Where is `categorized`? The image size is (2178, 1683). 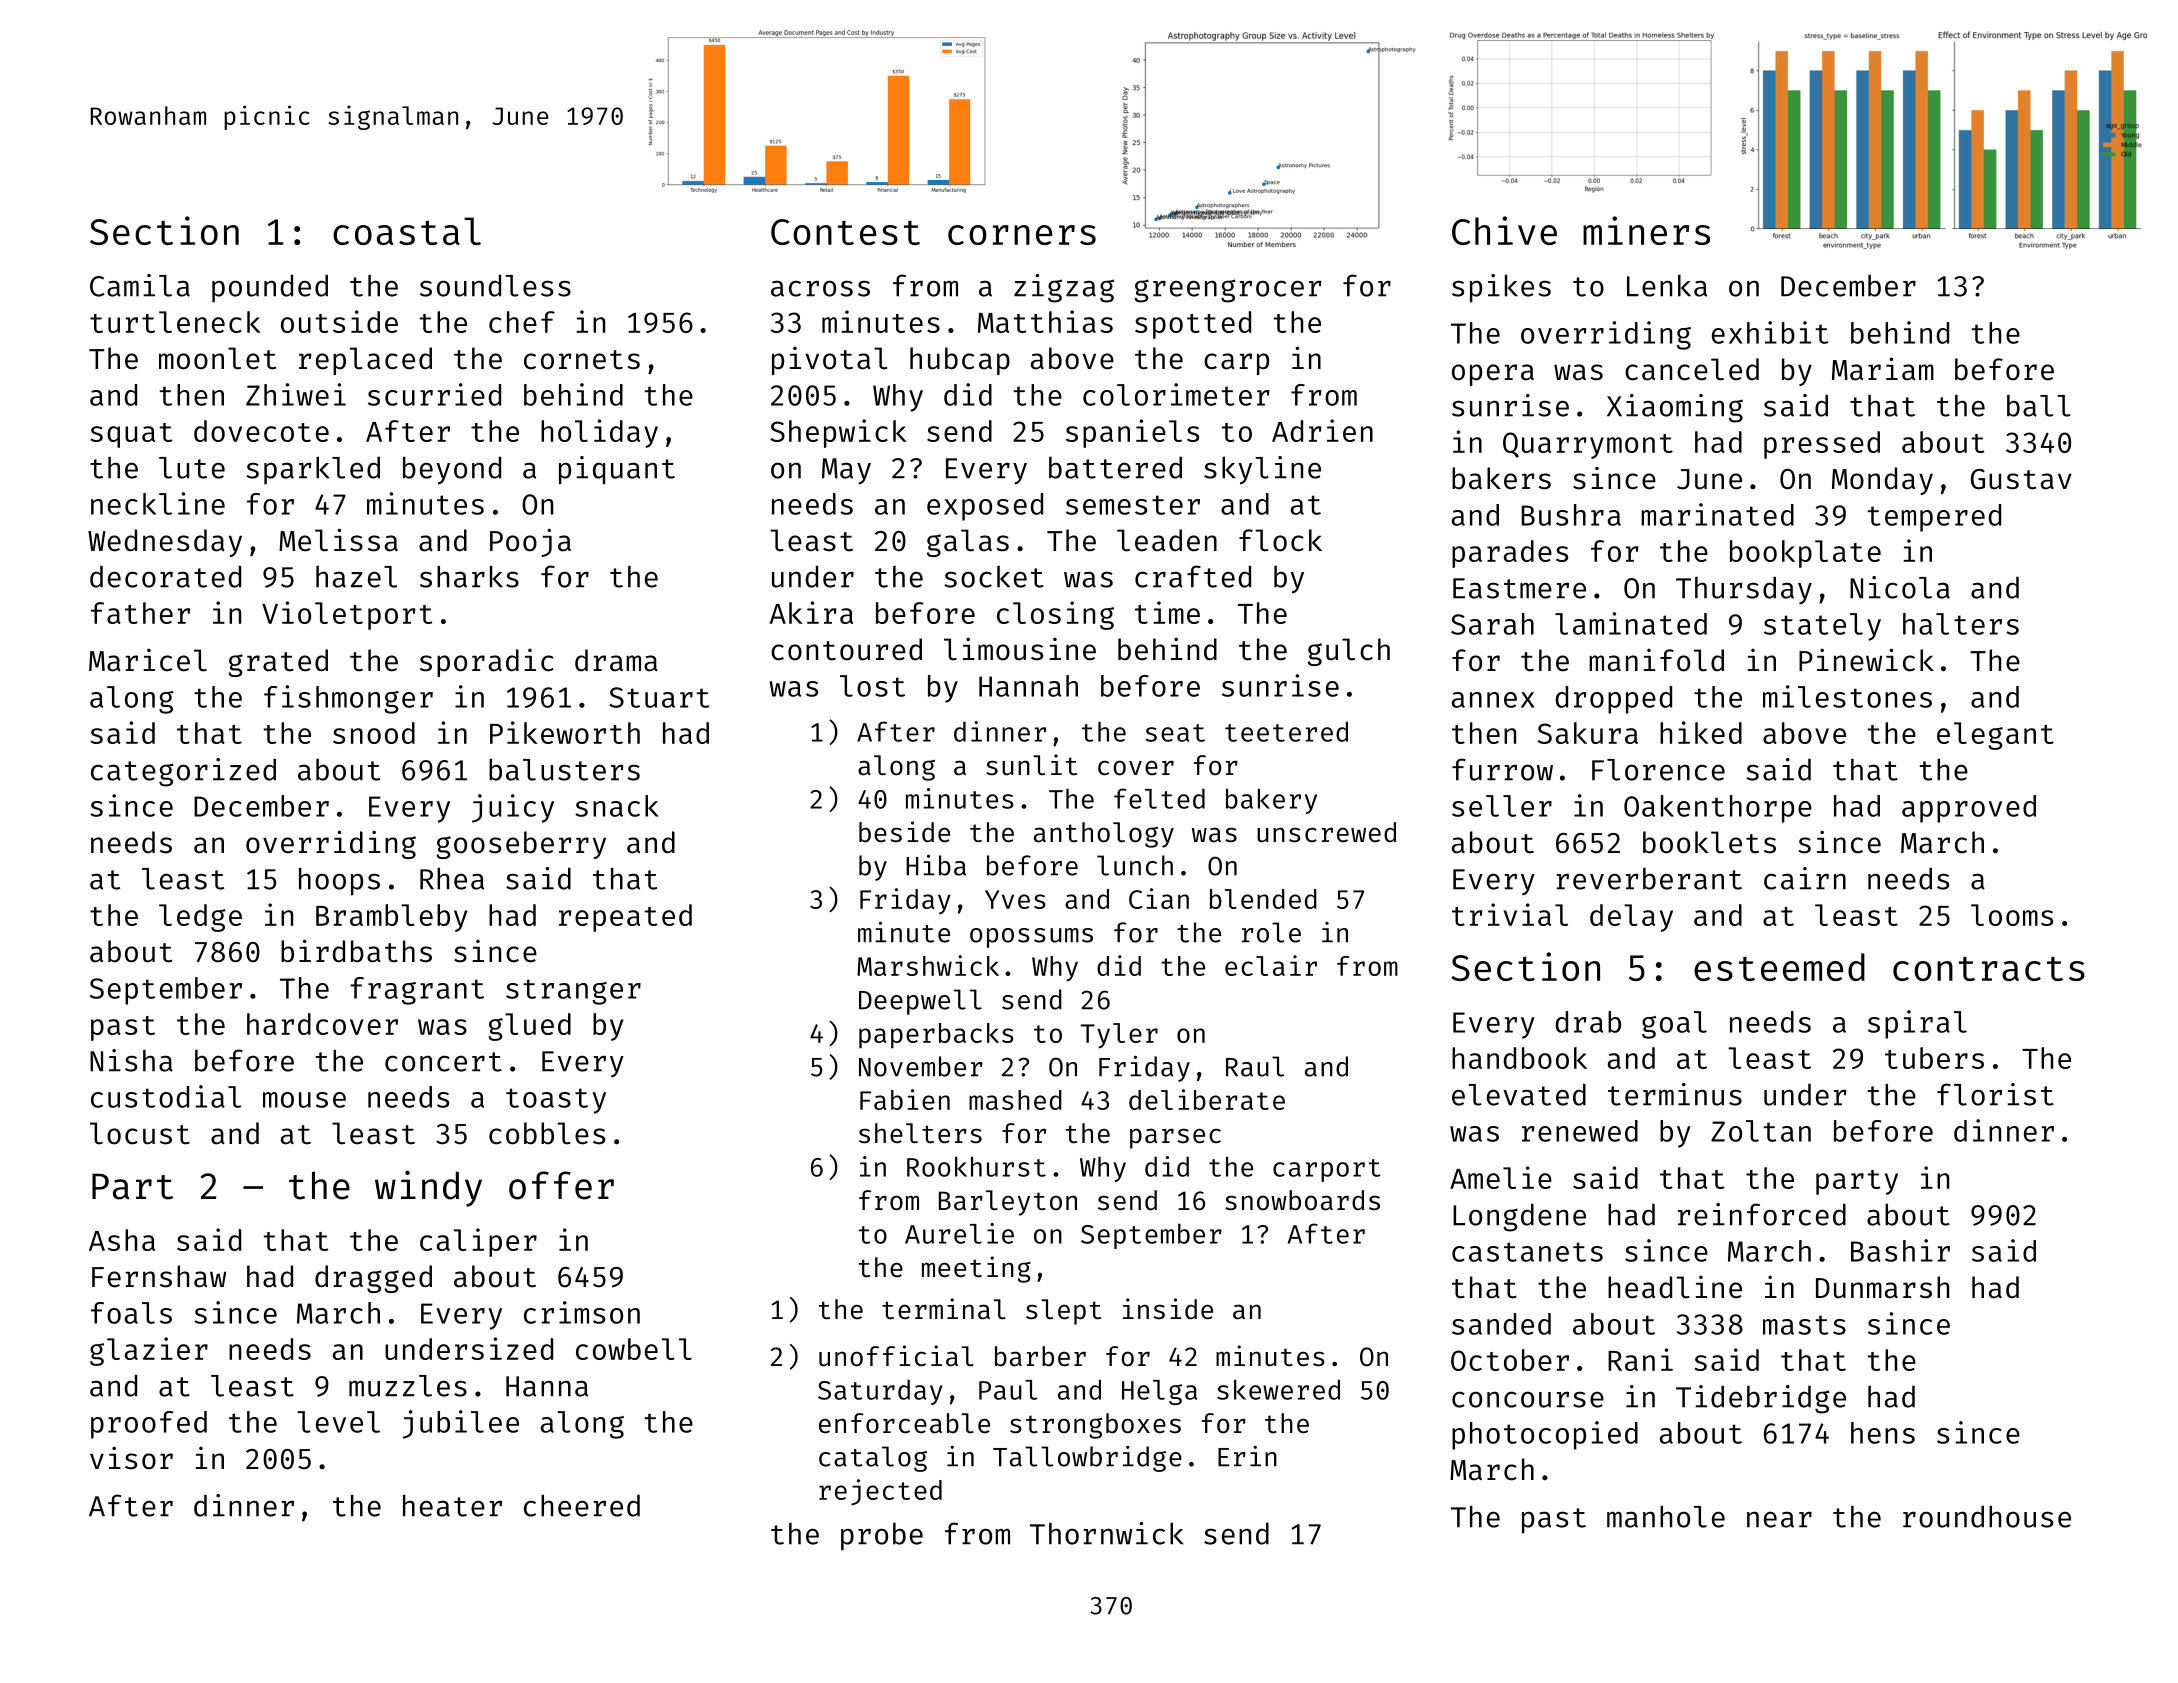 categorized is located at coordinates (183, 772).
